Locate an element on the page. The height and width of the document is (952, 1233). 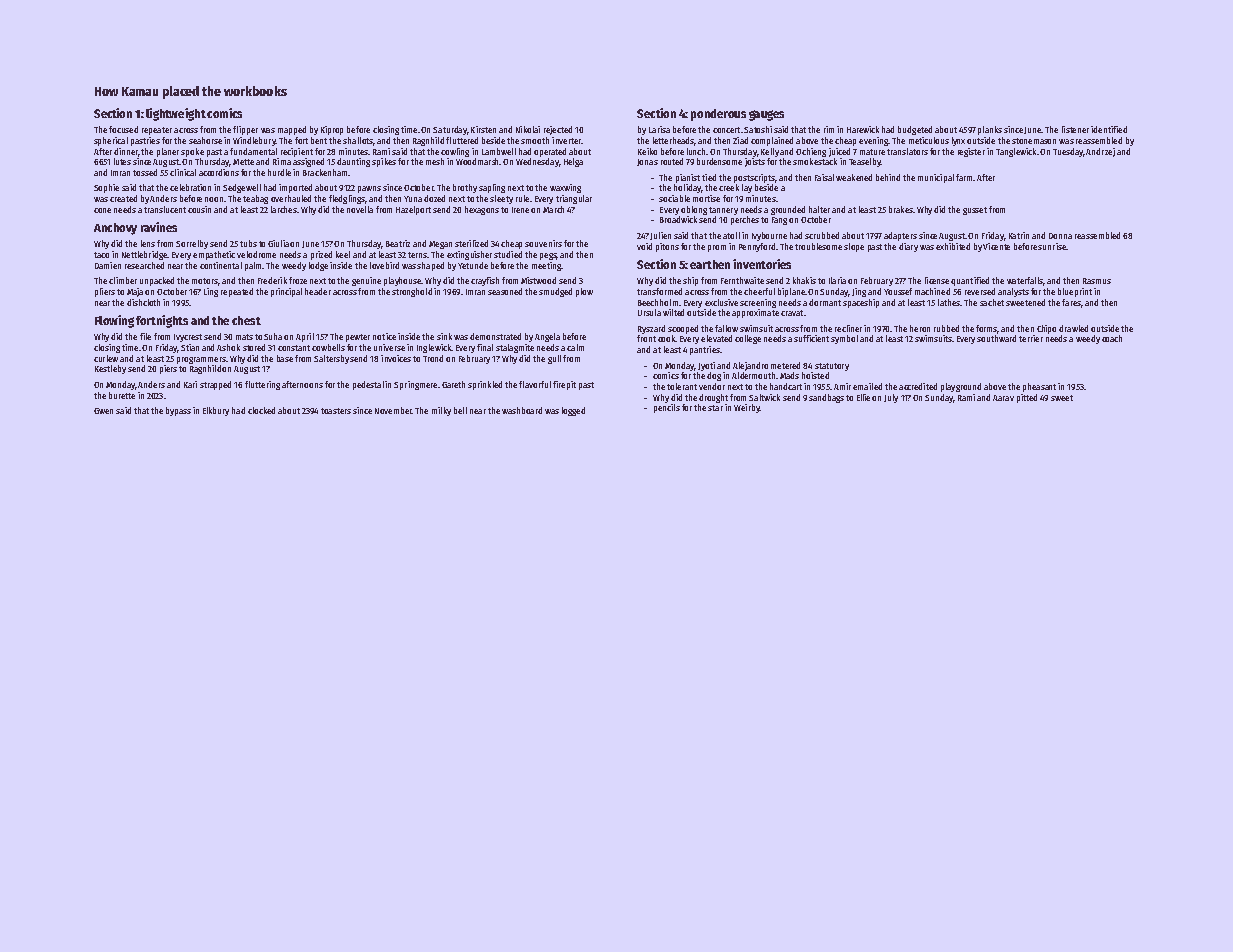
listener is located at coordinates (1075, 129).
